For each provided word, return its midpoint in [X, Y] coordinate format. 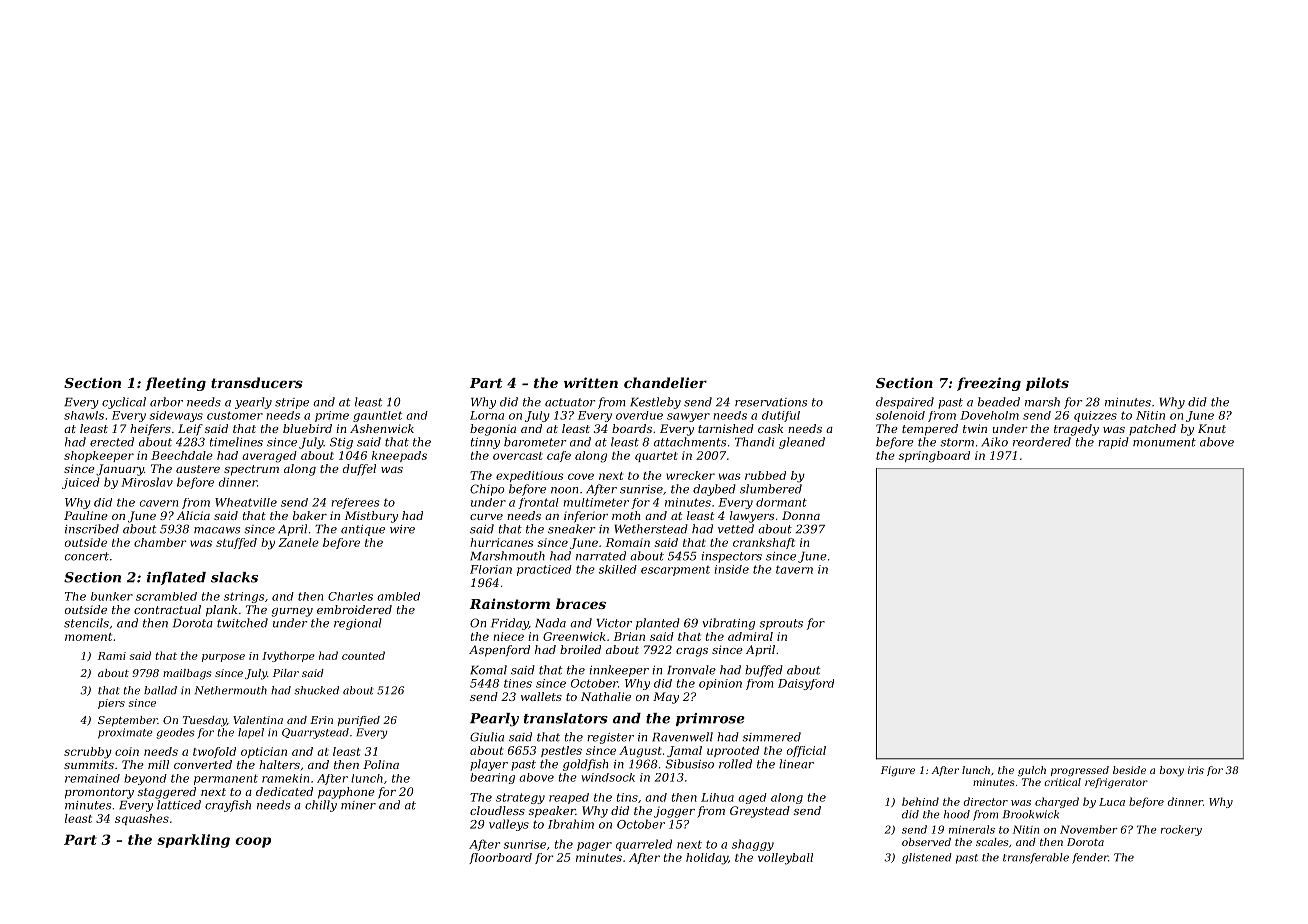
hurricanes [501, 542]
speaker [552, 812]
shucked [316, 690]
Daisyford [806, 684]
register [610, 738]
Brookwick [1031, 814]
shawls [84, 415]
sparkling [193, 841]
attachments [690, 442]
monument [1164, 442]
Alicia [193, 515]
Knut [1212, 428]
